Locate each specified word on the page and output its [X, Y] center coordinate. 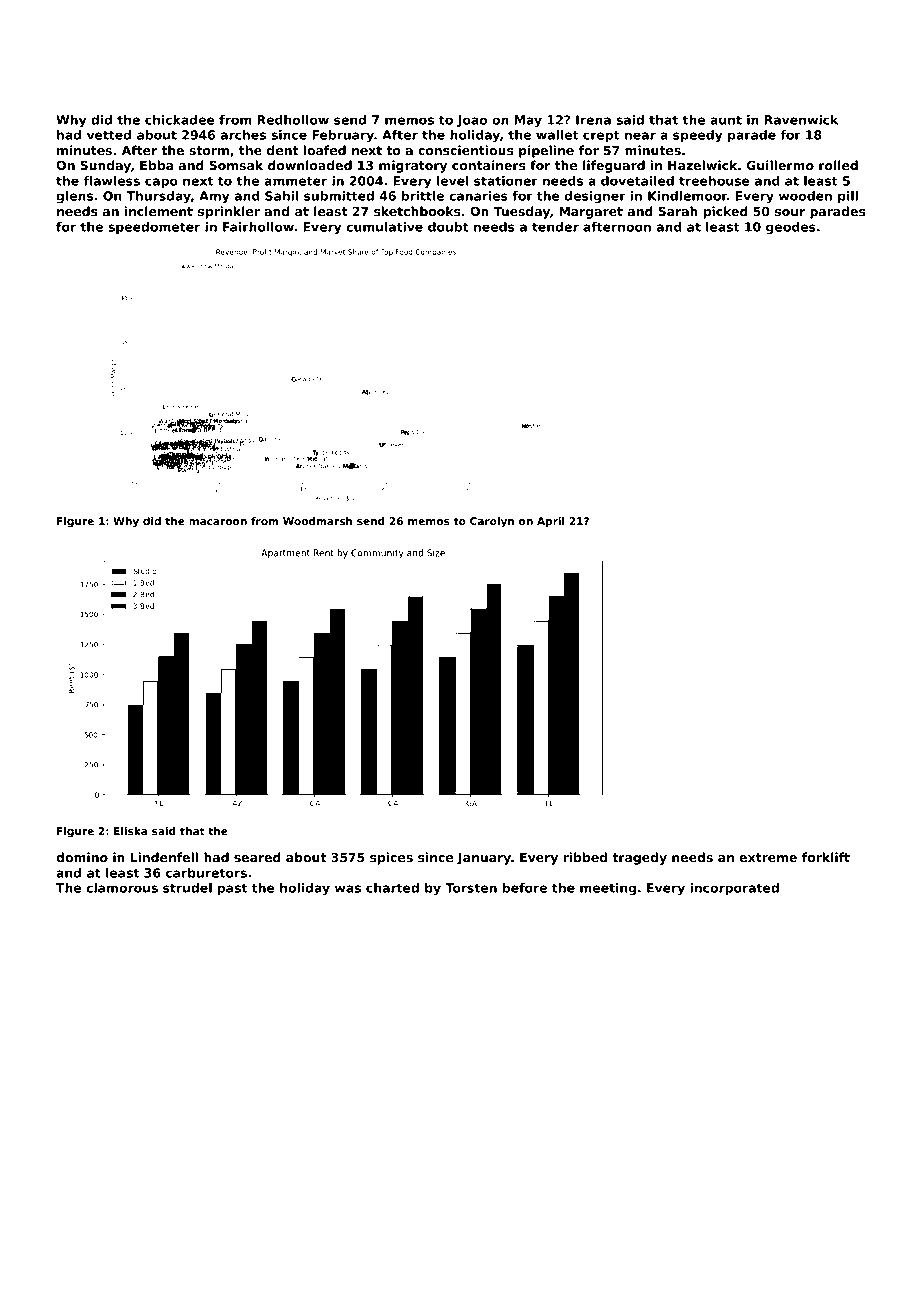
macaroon [218, 522]
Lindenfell [164, 857]
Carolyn [492, 522]
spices [391, 858]
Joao [472, 121]
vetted [109, 135]
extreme [768, 857]
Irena [593, 120]
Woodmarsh [317, 521]
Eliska [130, 831]
